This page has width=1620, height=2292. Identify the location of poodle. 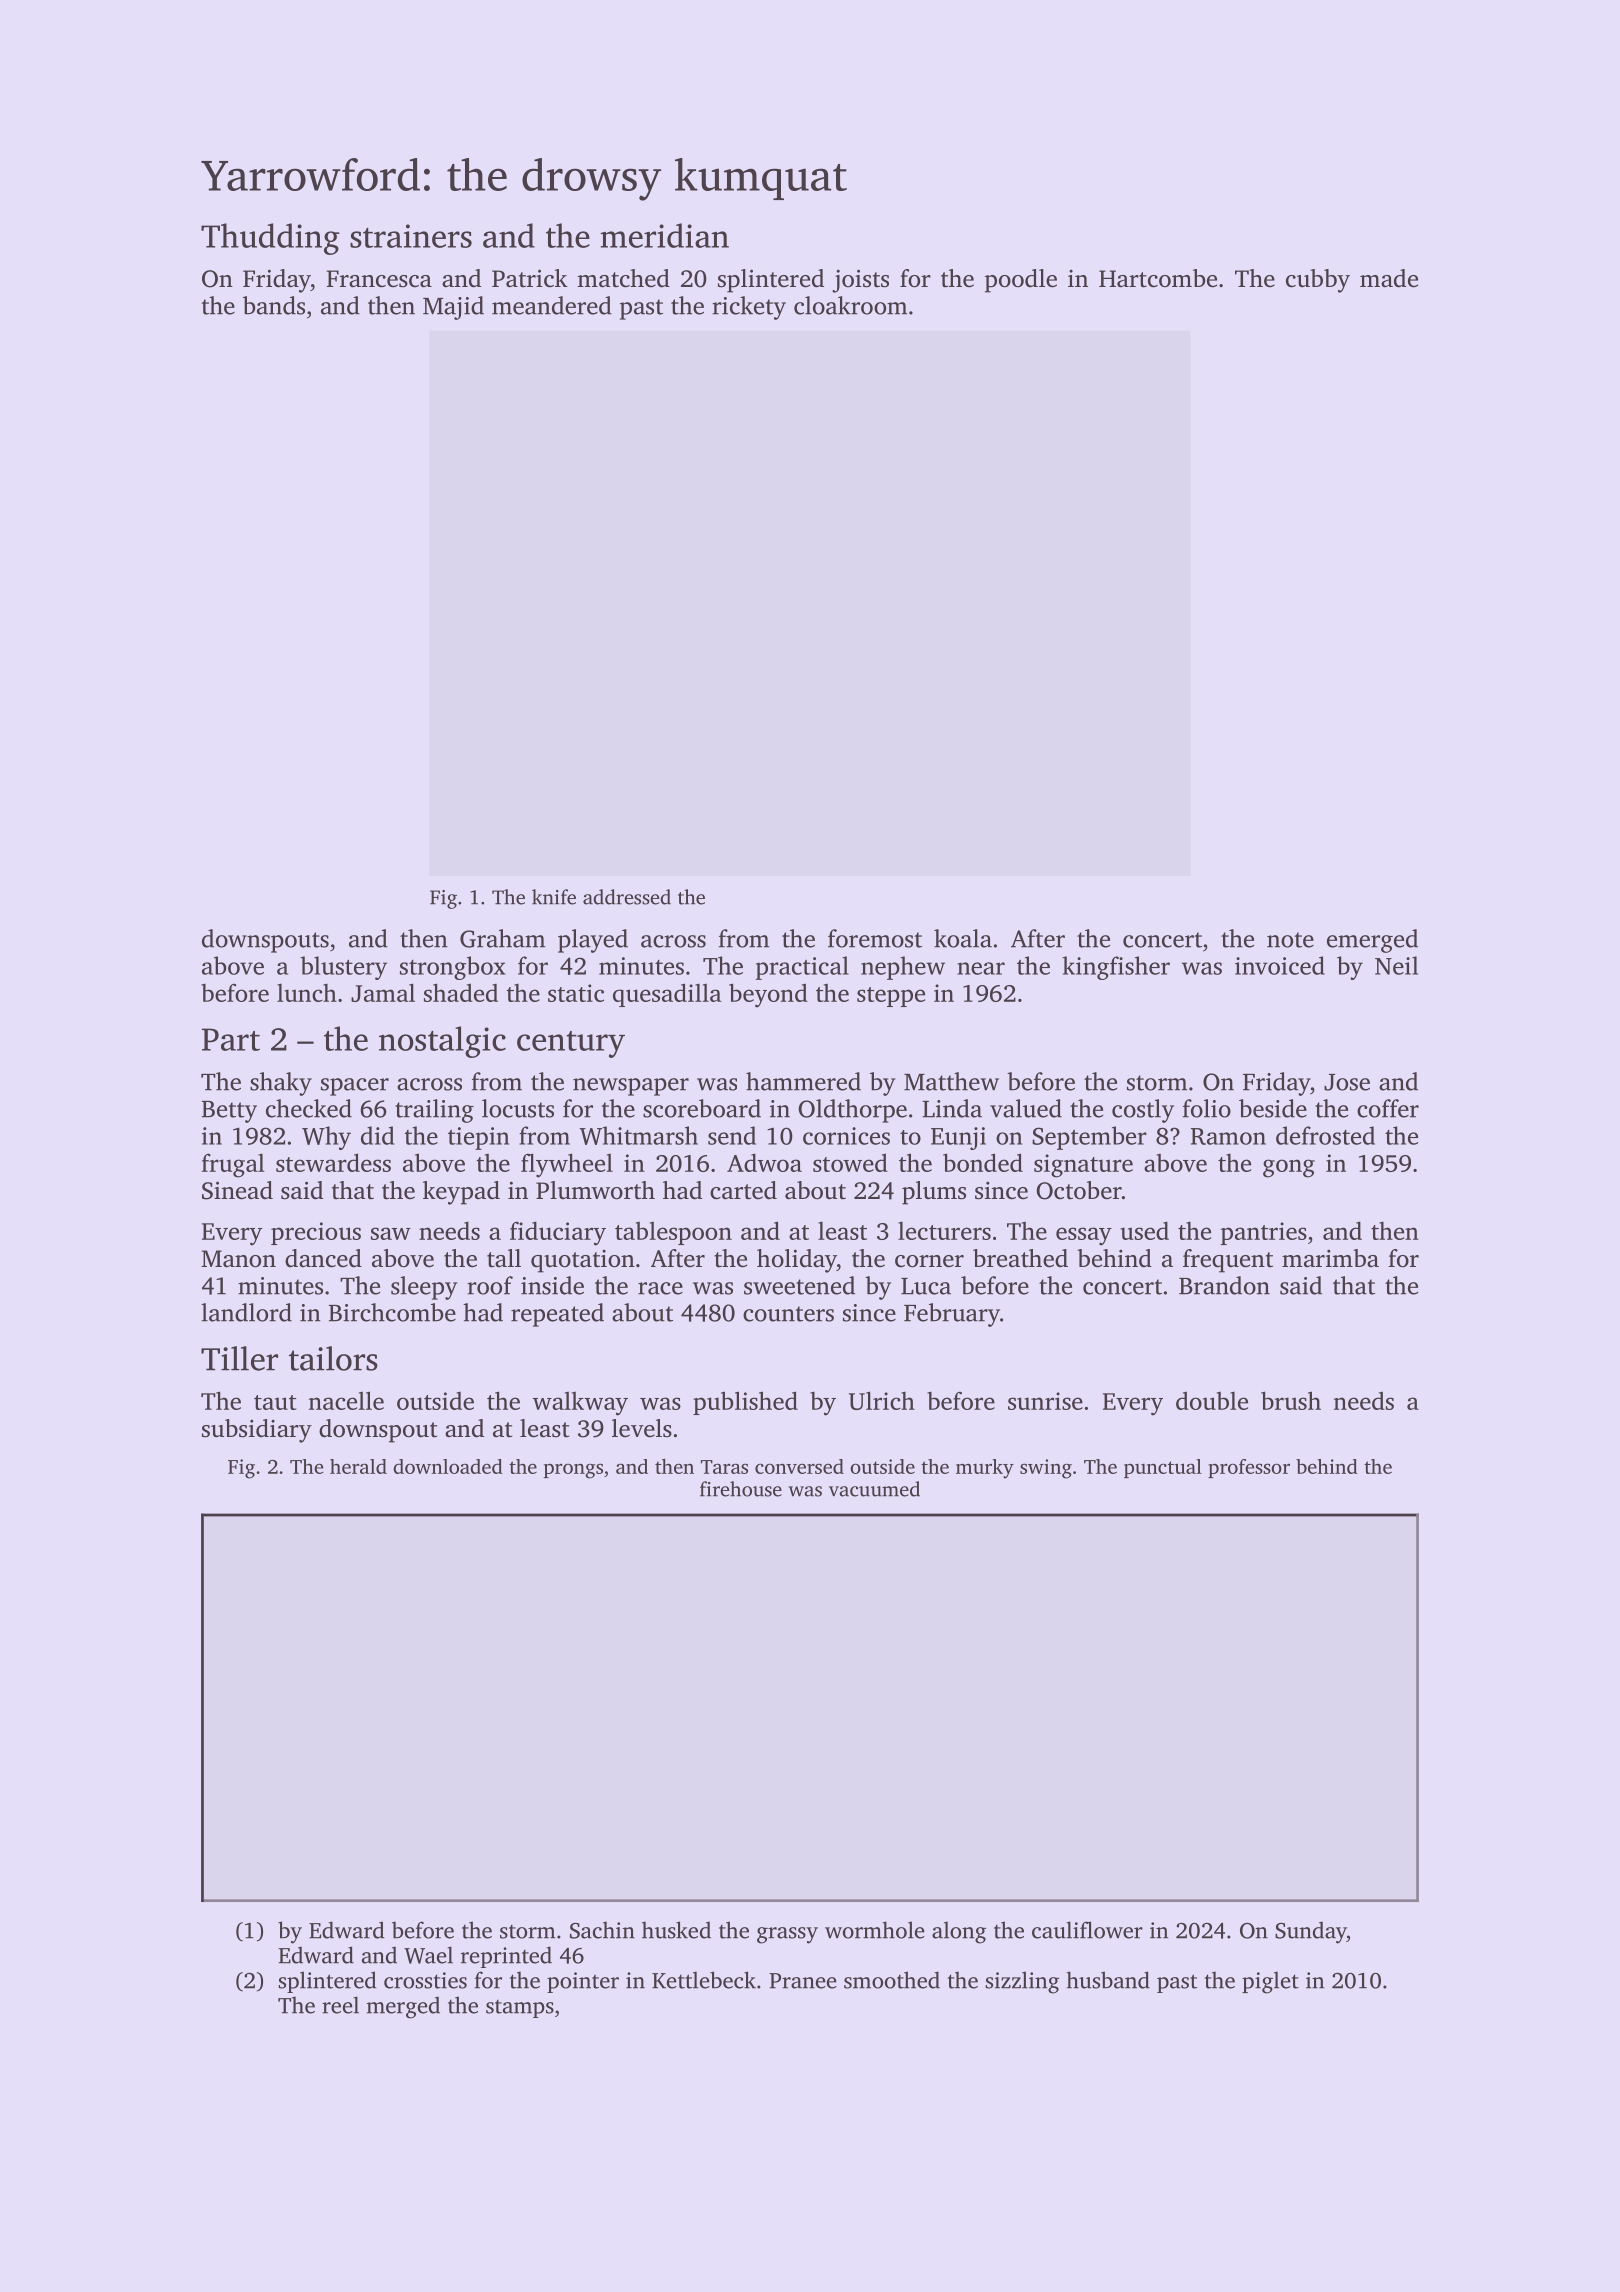
(1021, 281).
